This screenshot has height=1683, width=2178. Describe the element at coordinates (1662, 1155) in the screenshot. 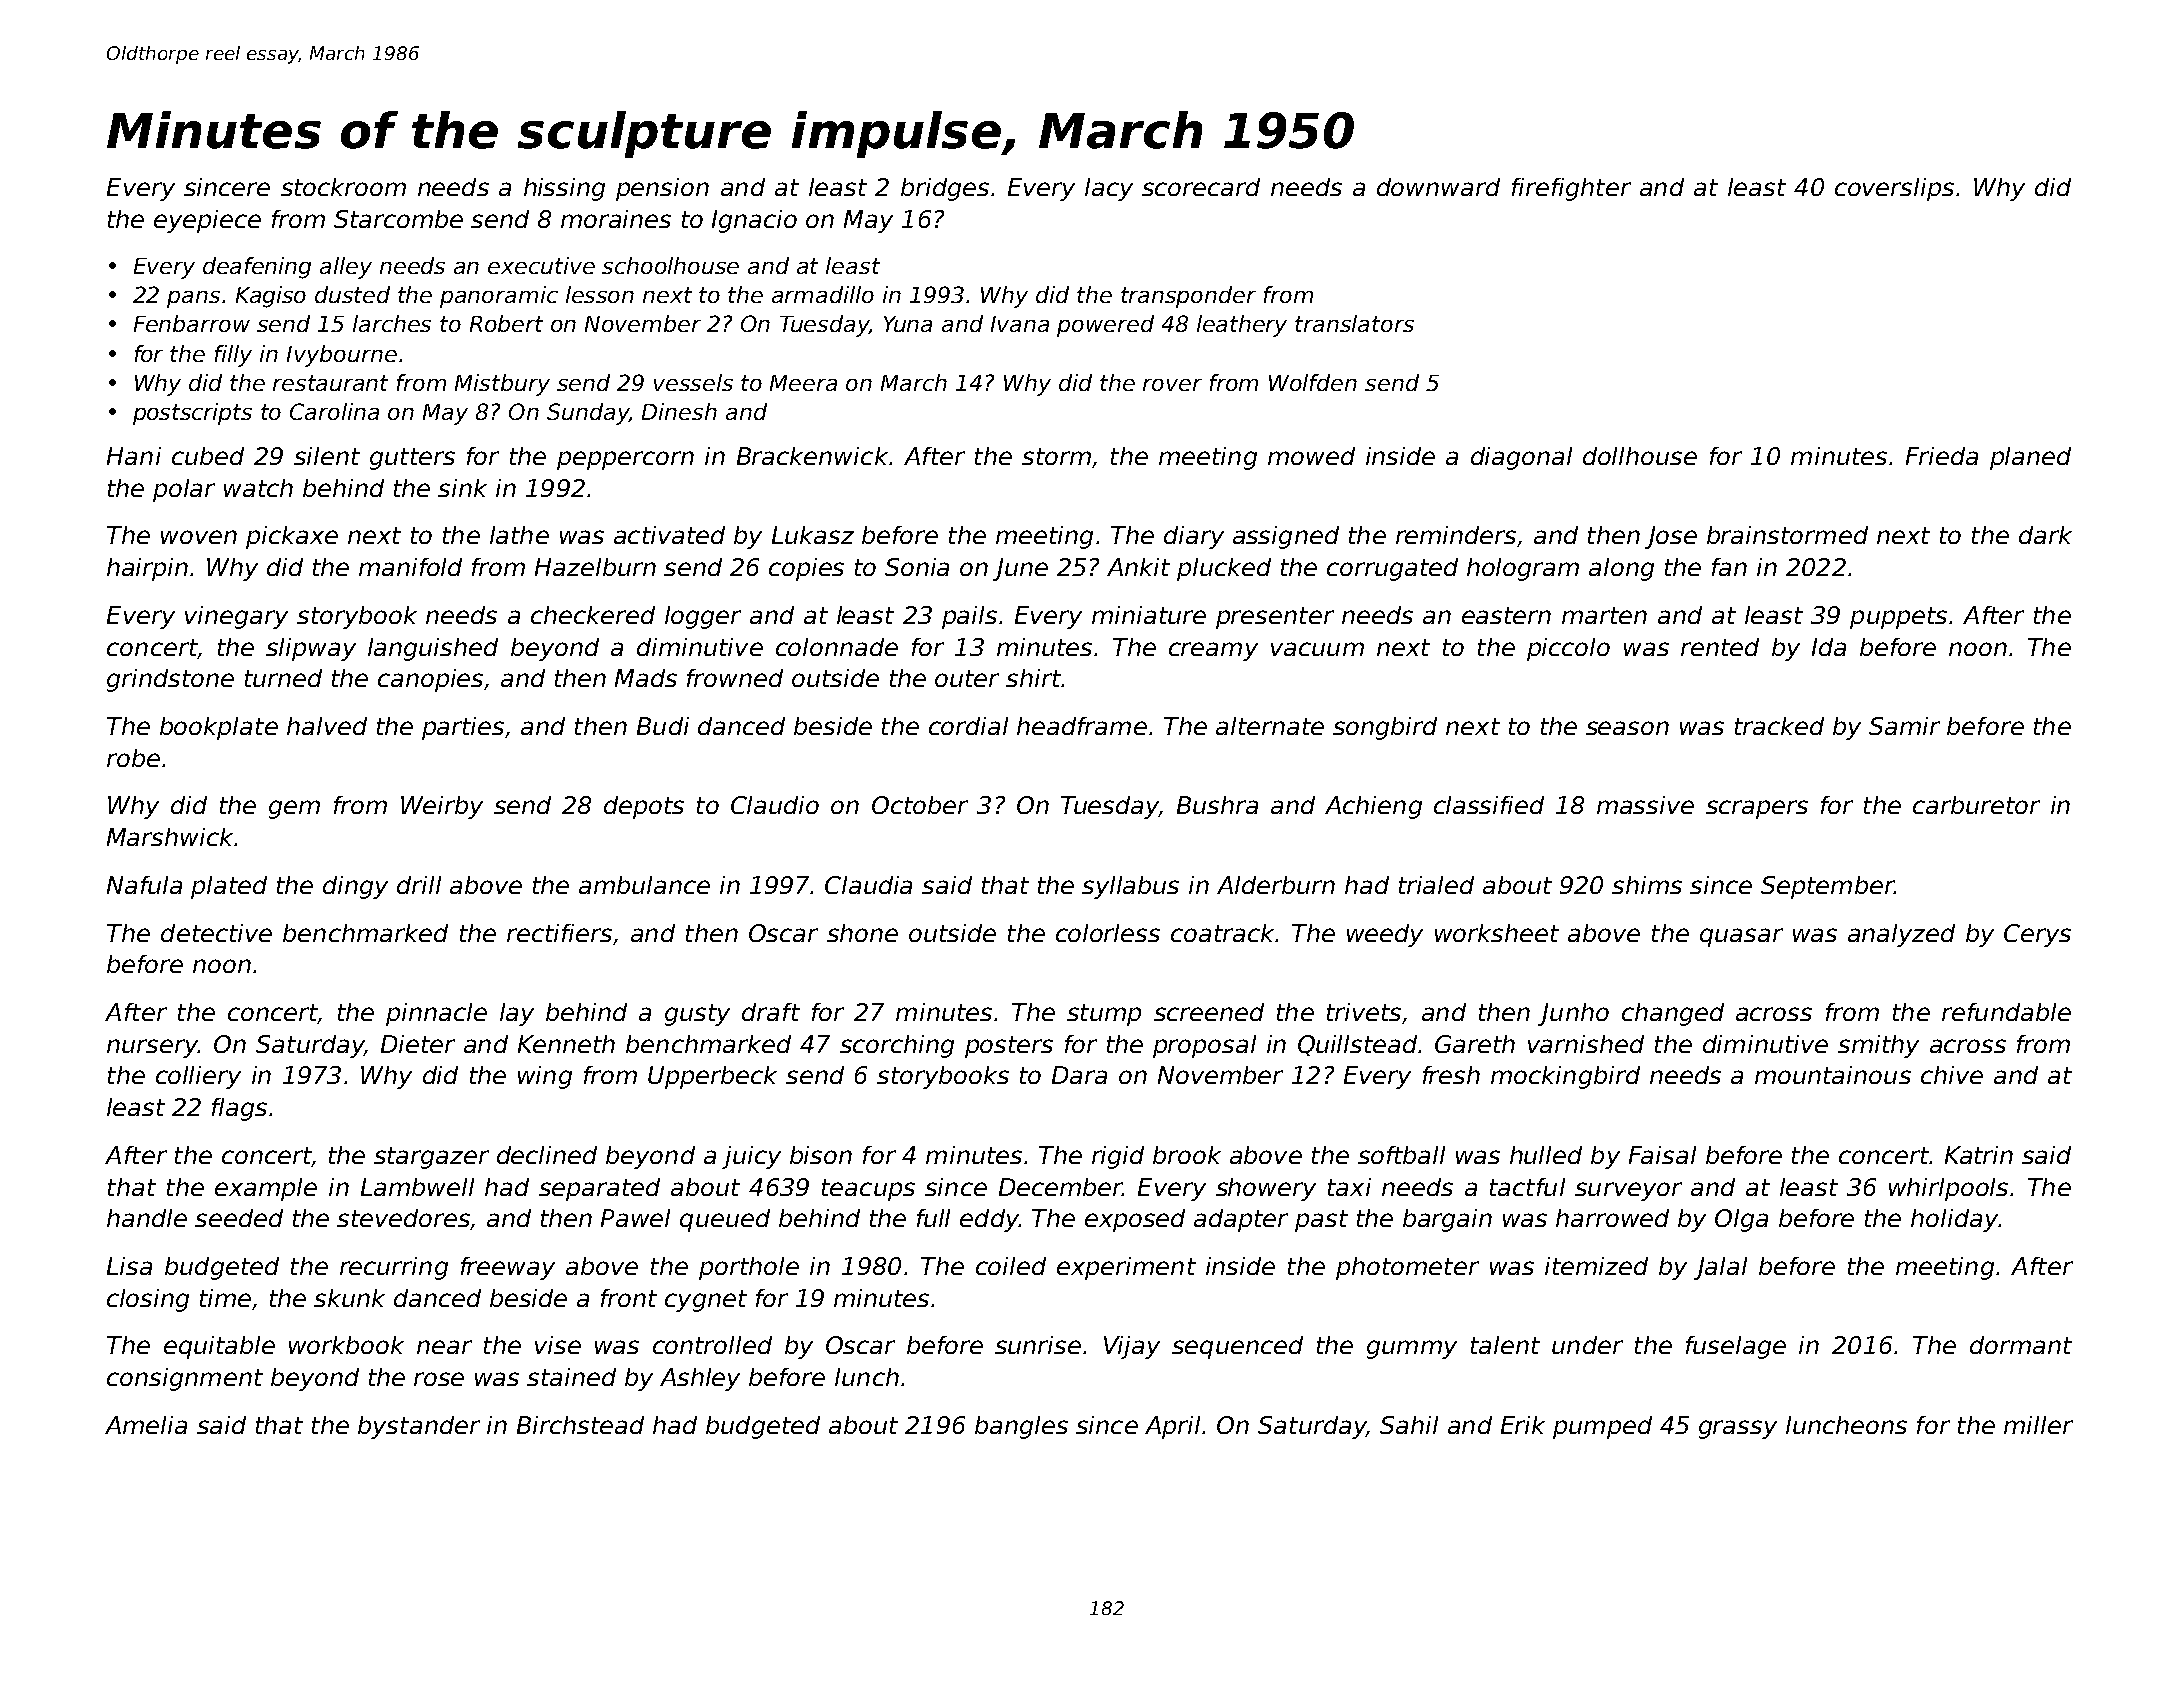

I see `Faisal` at that location.
